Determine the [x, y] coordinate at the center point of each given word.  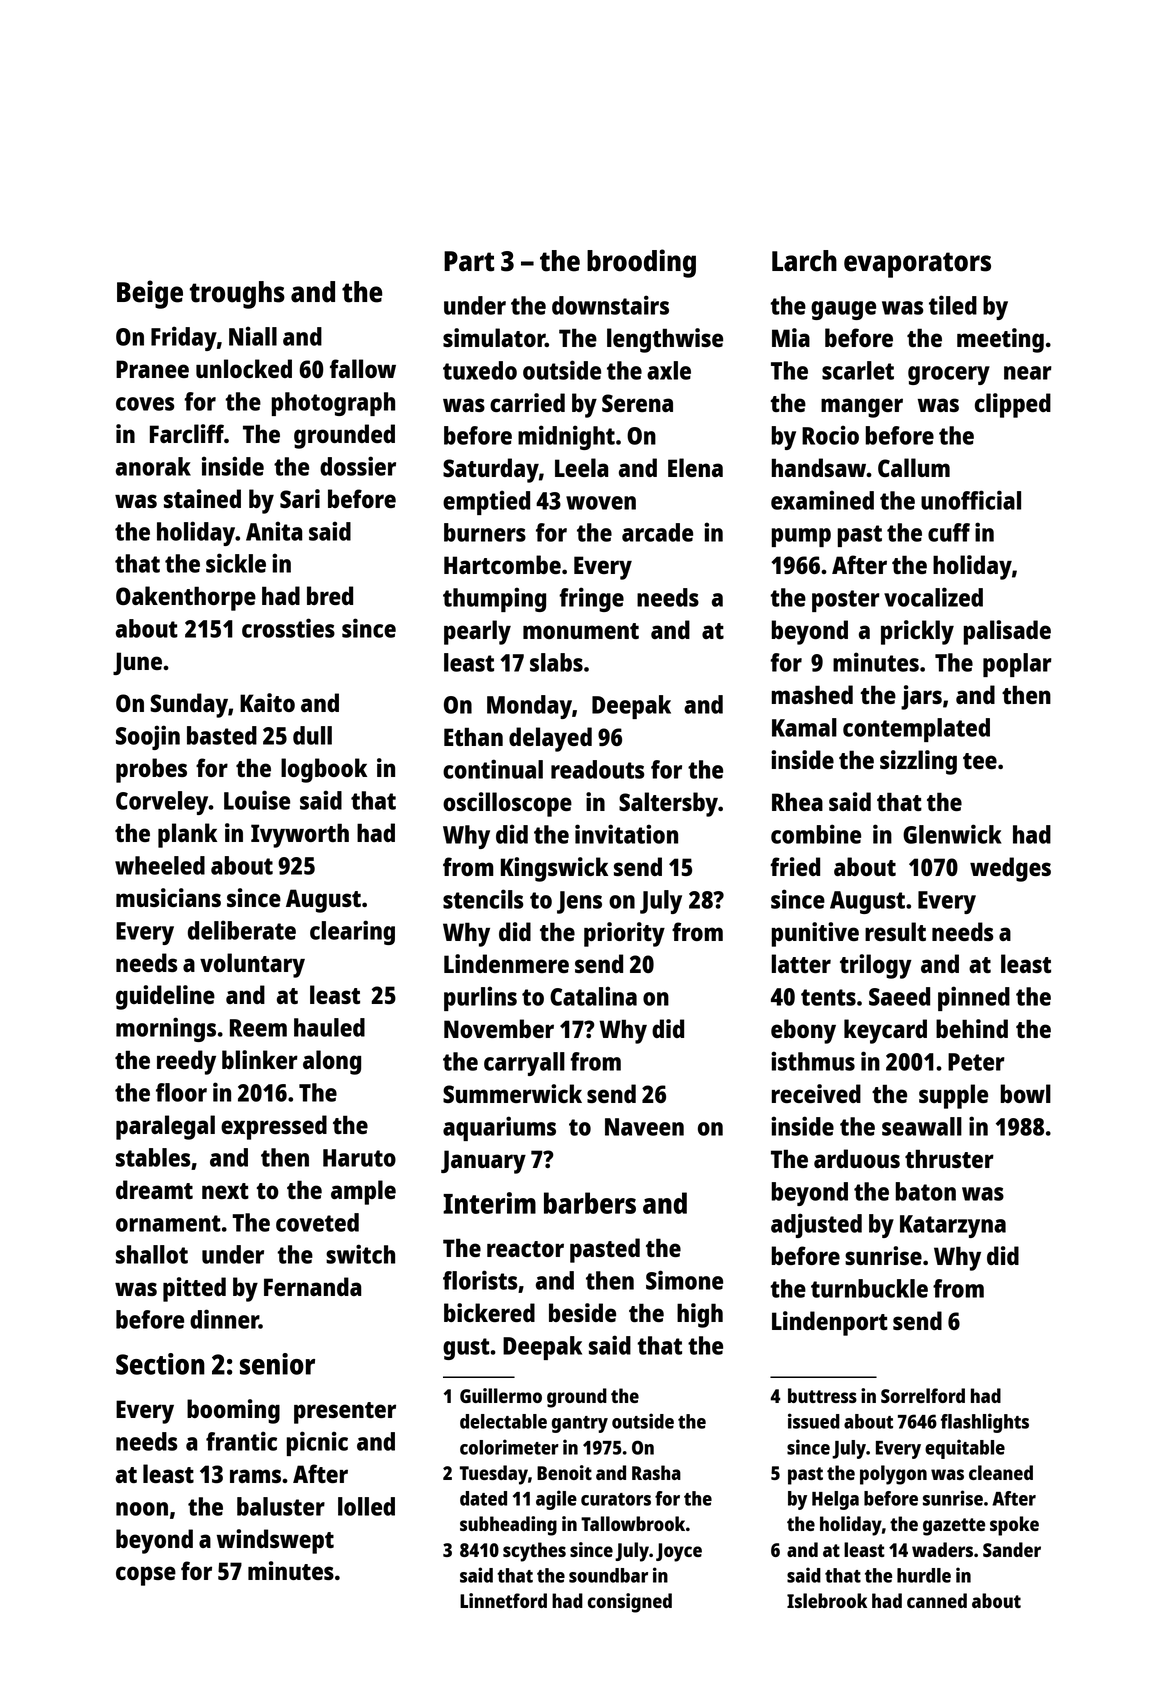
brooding [641, 263]
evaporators [917, 265]
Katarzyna [953, 1226]
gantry [580, 1424]
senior [277, 1364]
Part [469, 261]
